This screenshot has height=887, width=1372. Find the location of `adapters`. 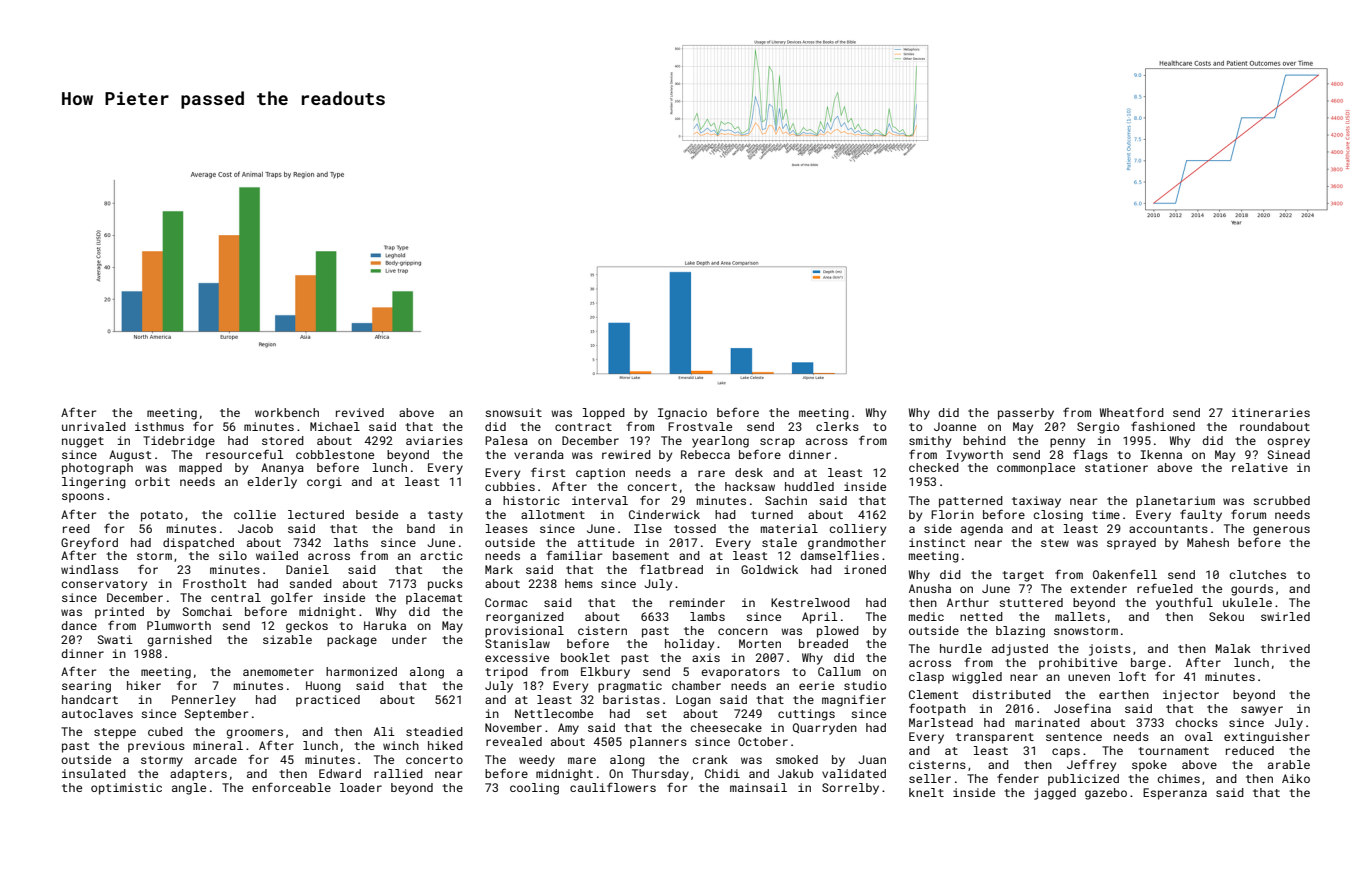

adapters is located at coordinates (198, 775).
